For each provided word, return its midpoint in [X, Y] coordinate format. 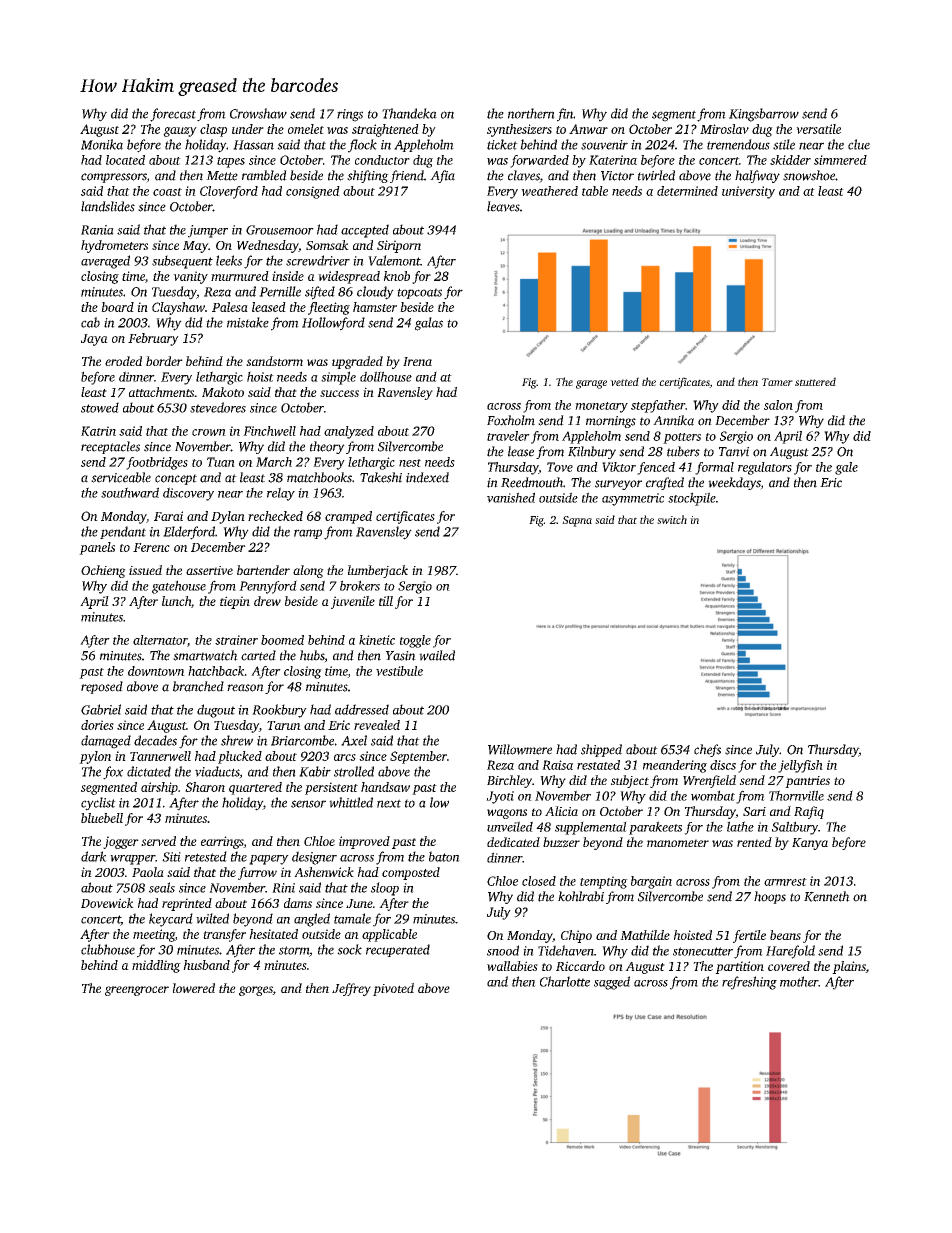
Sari [754, 811]
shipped [601, 750]
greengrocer [137, 991]
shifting [368, 176]
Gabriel [101, 709]
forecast [173, 115]
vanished [511, 497]
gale [846, 468]
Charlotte [565, 981]
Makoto [223, 392]
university [748, 192]
